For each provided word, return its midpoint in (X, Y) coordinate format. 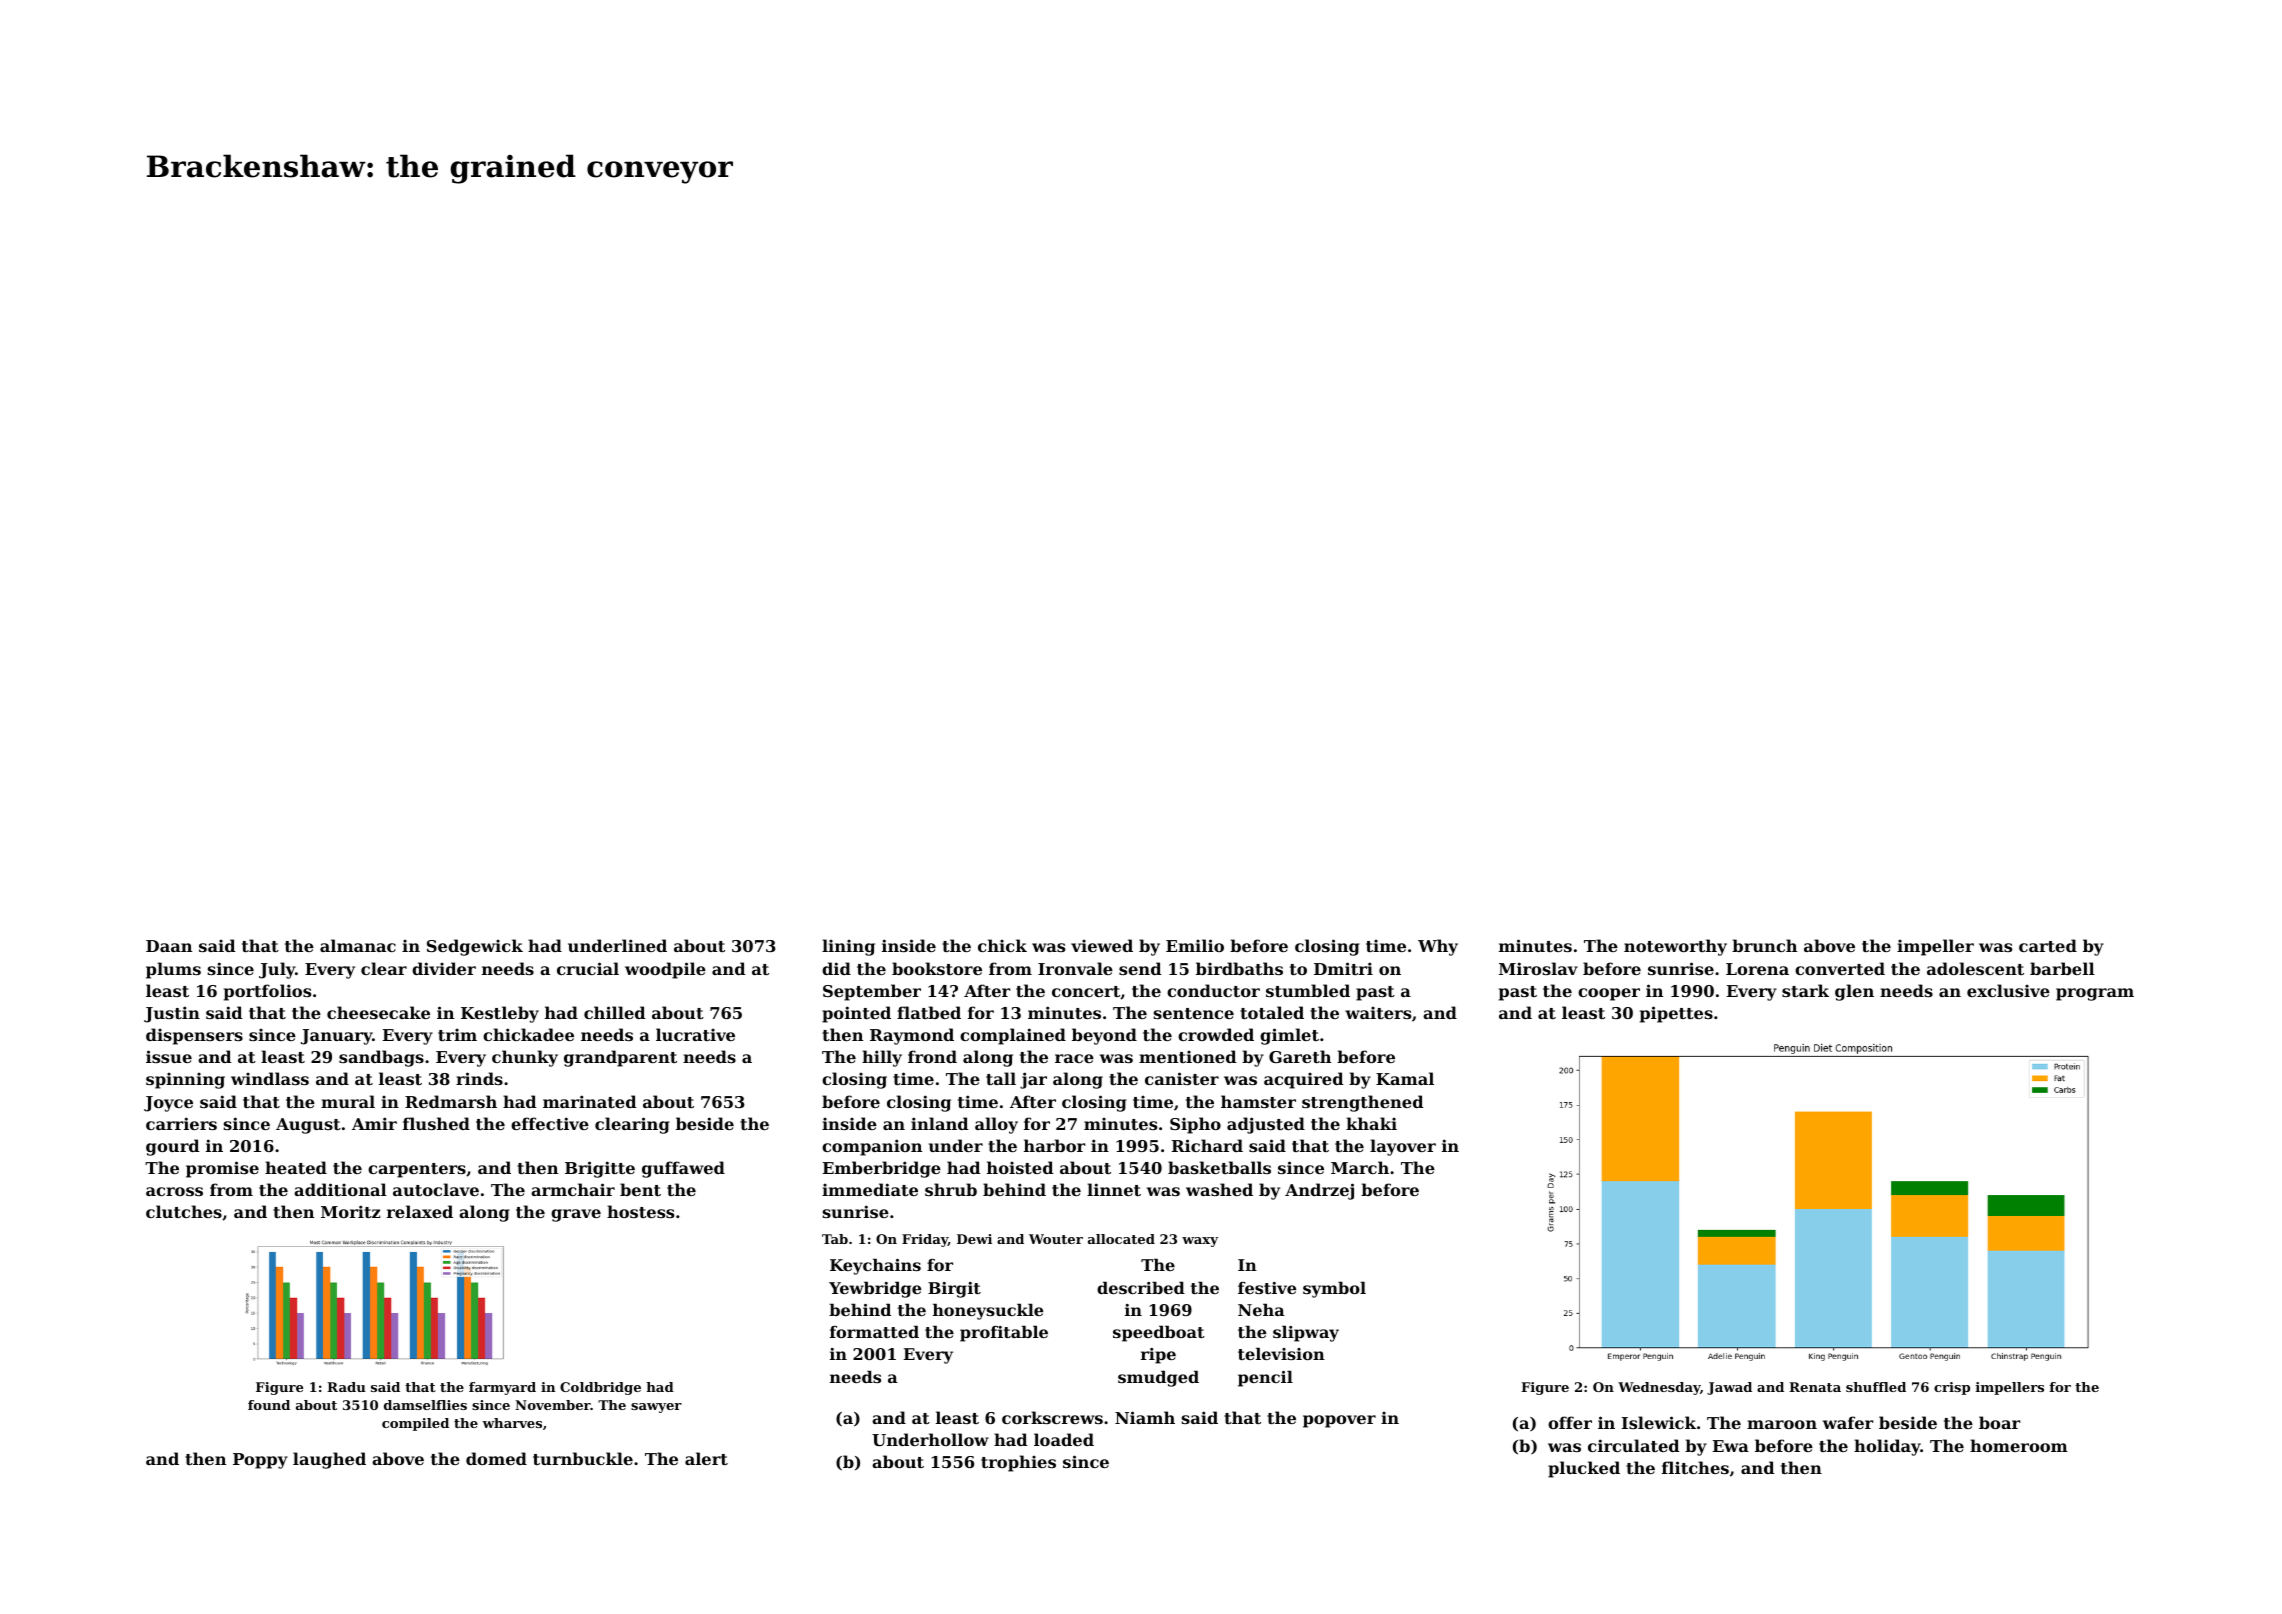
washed (1219, 1189)
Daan (169, 946)
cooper (1609, 994)
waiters (1378, 1013)
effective (550, 1123)
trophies (1018, 1463)
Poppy (260, 1461)
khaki (1371, 1123)
